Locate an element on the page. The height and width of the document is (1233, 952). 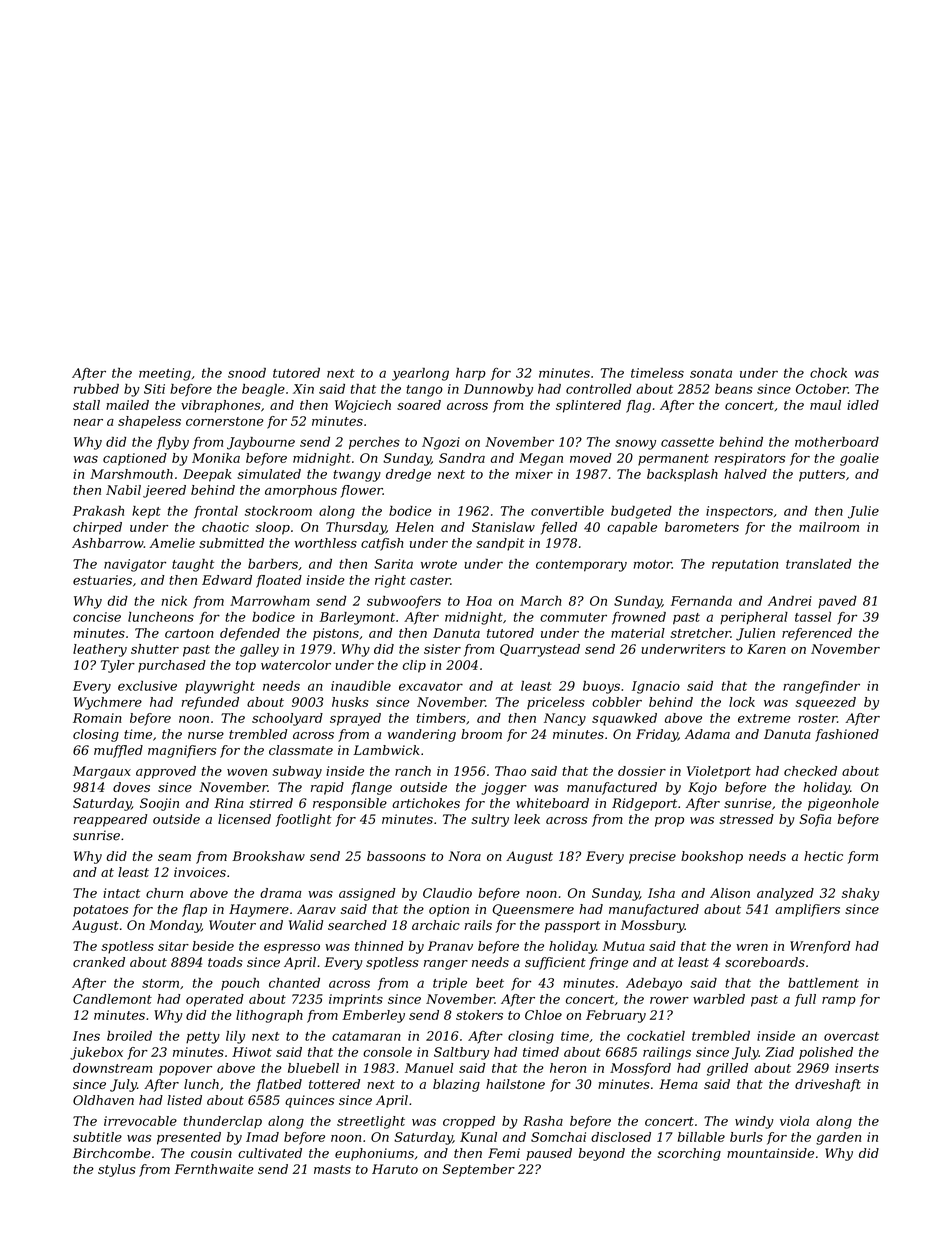
sonata is located at coordinates (711, 373).
